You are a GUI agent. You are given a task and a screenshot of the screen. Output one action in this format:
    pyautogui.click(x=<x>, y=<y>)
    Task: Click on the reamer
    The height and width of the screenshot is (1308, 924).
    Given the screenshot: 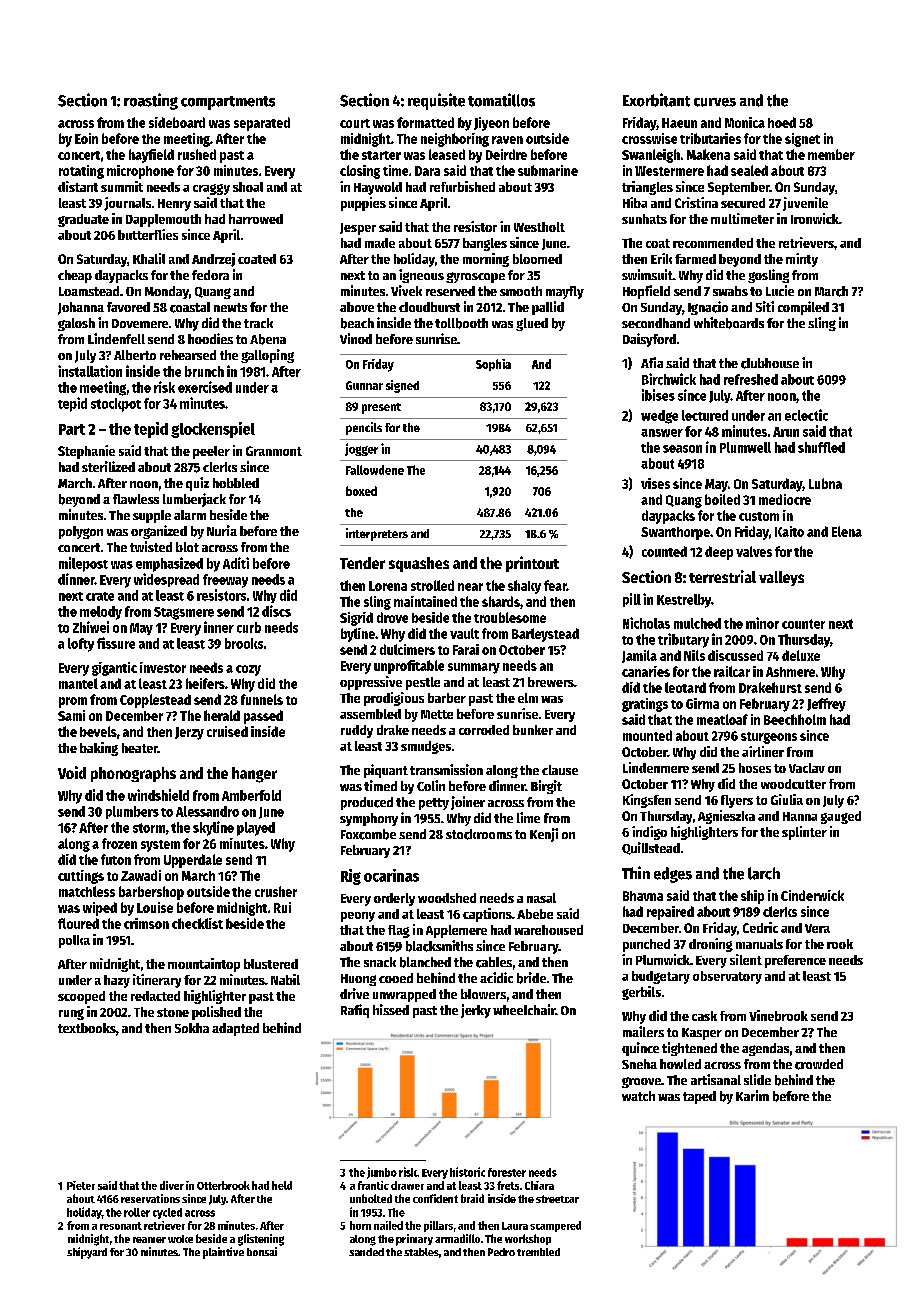 What is the action you would take?
    pyautogui.click(x=149, y=1240)
